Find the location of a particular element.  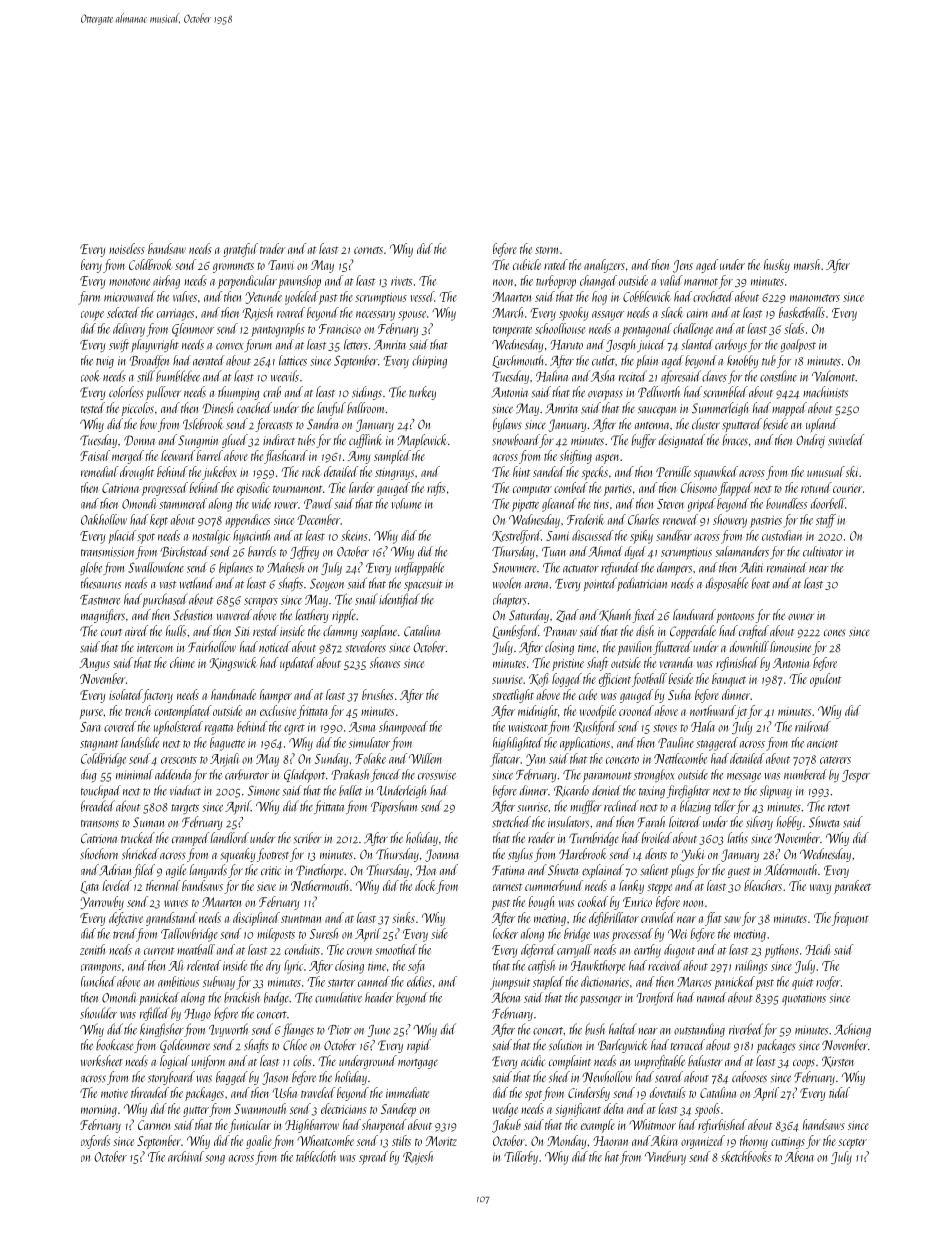

Islebrook is located at coordinates (203, 424).
